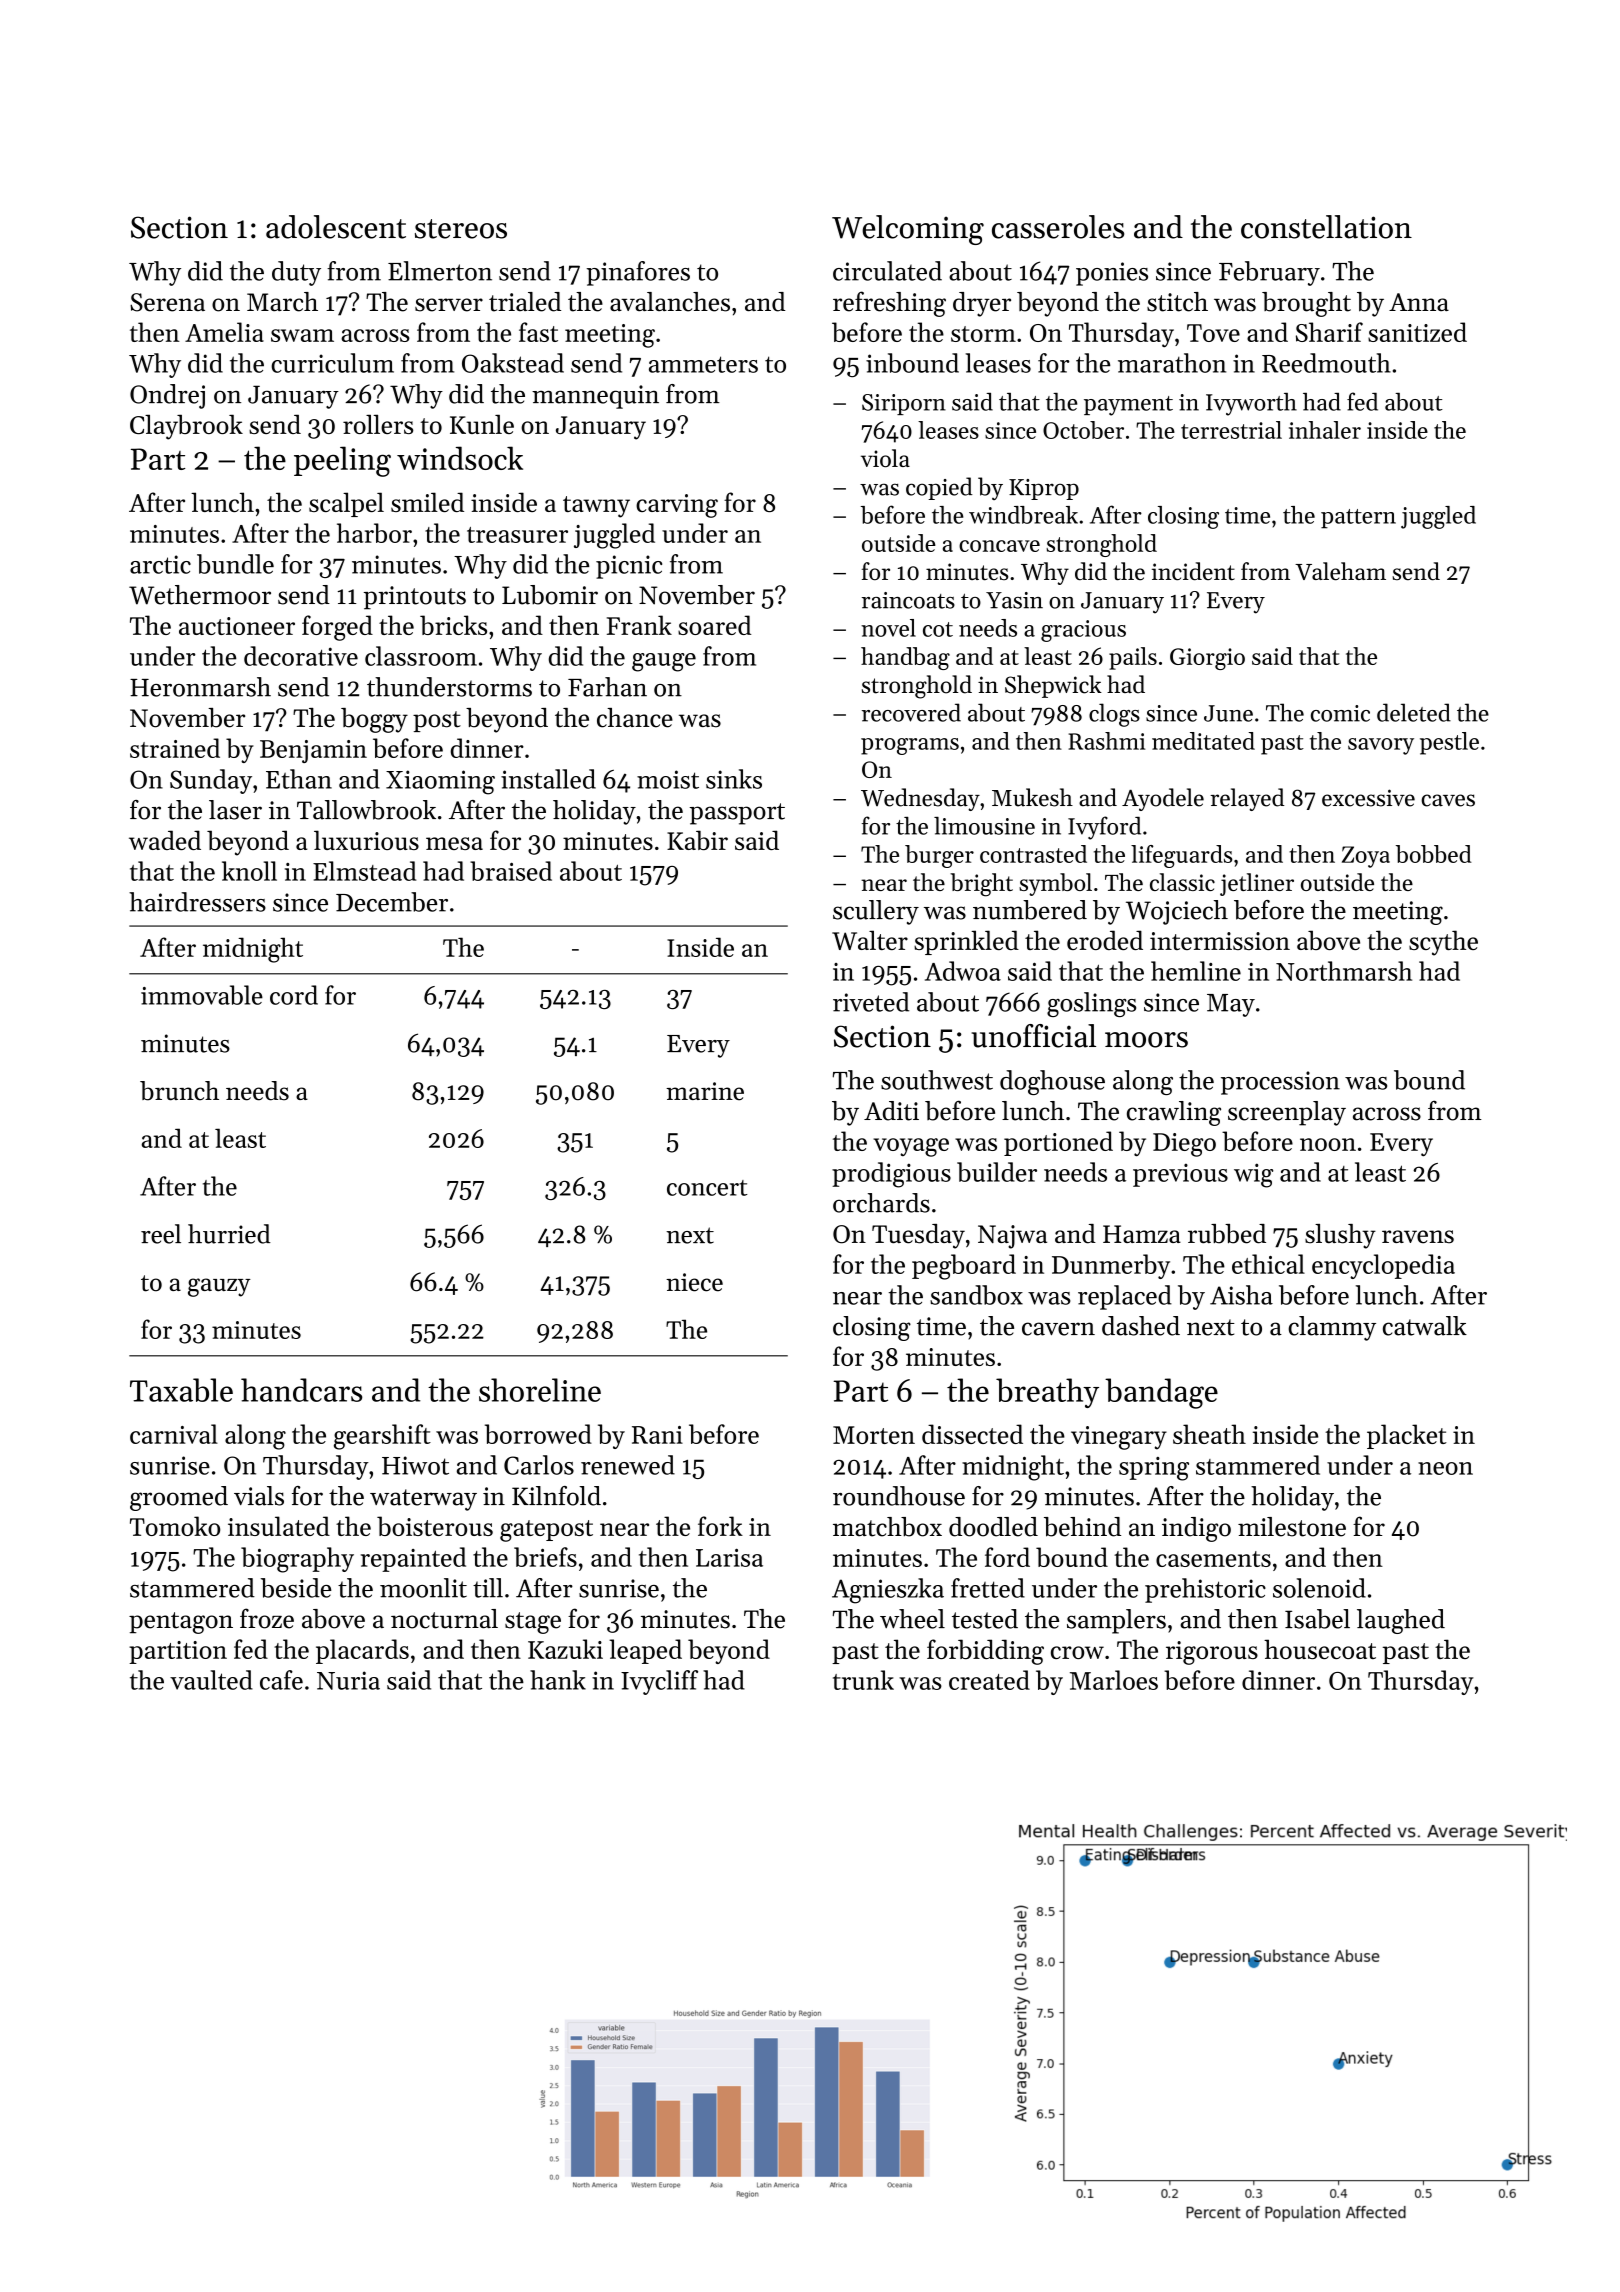  What do you see at coordinates (657, 1435) in the screenshot?
I see `Rani` at bounding box center [657, 1435].
